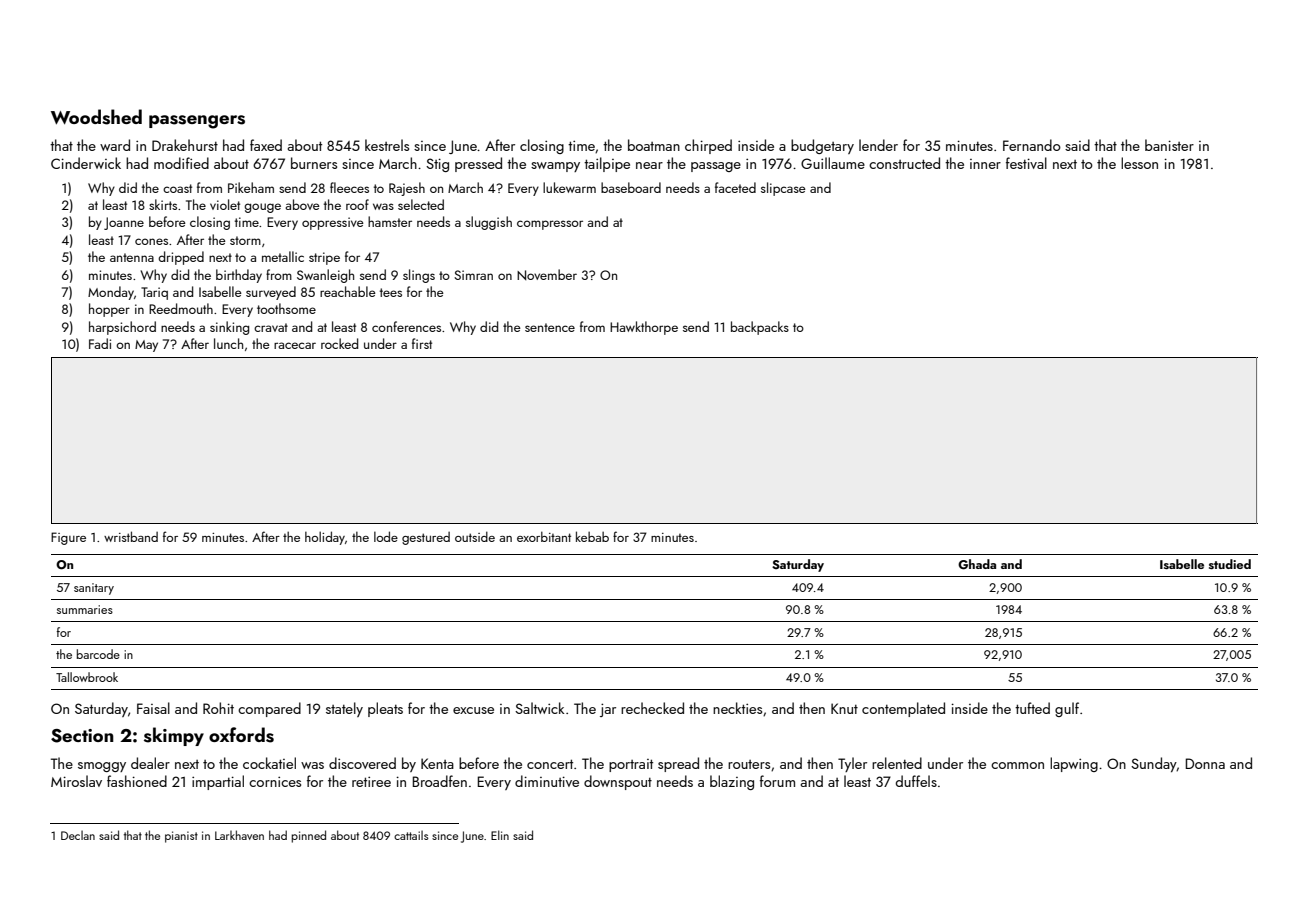 The height and width of the screenshot is (924, 1308). What do you see at coordinates (977, 564) in the screenshot?
I see `Ghada` at bounding box center [977, 564].
